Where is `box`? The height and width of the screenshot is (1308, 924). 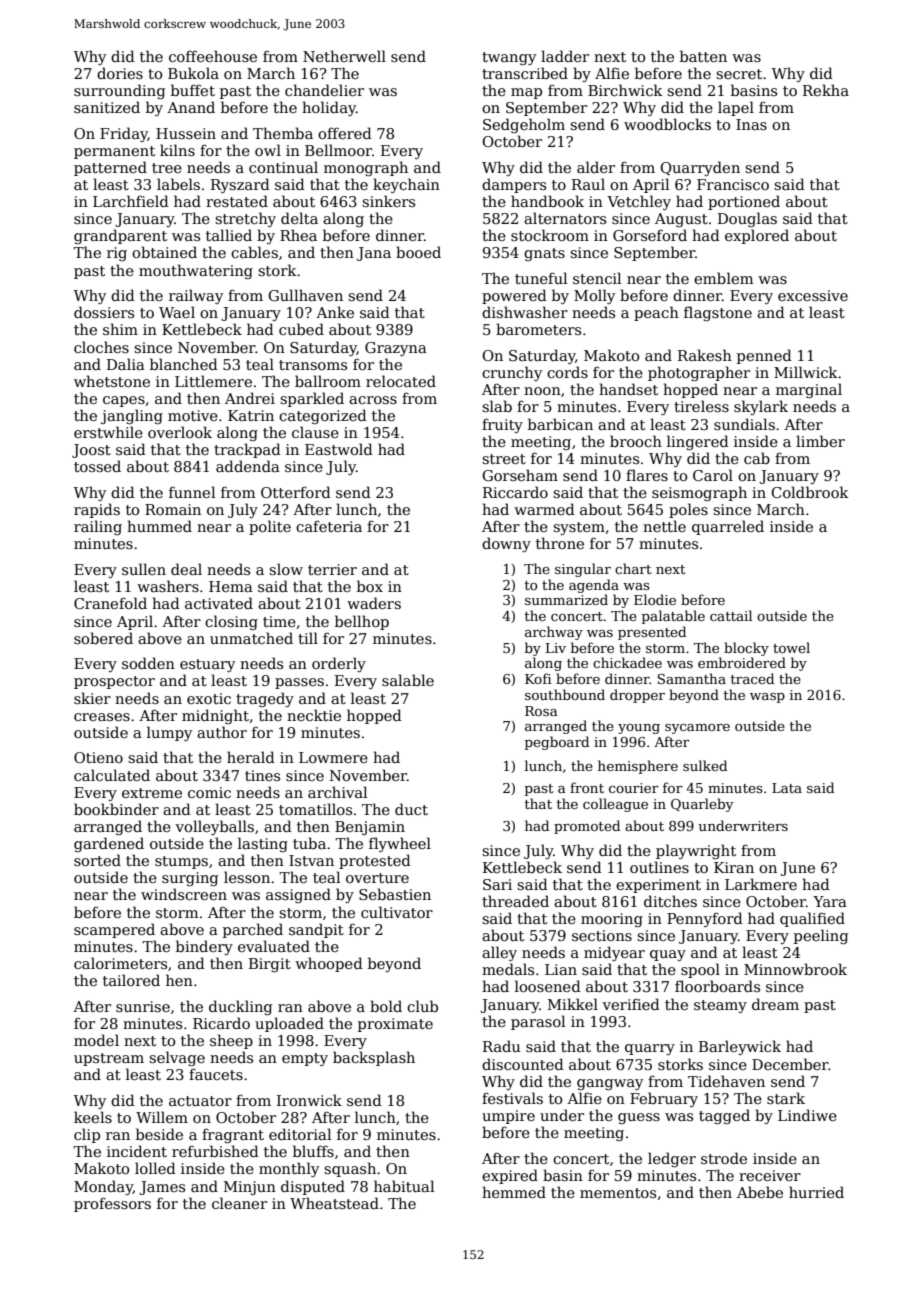 box is located at coordinates (370, 586).
